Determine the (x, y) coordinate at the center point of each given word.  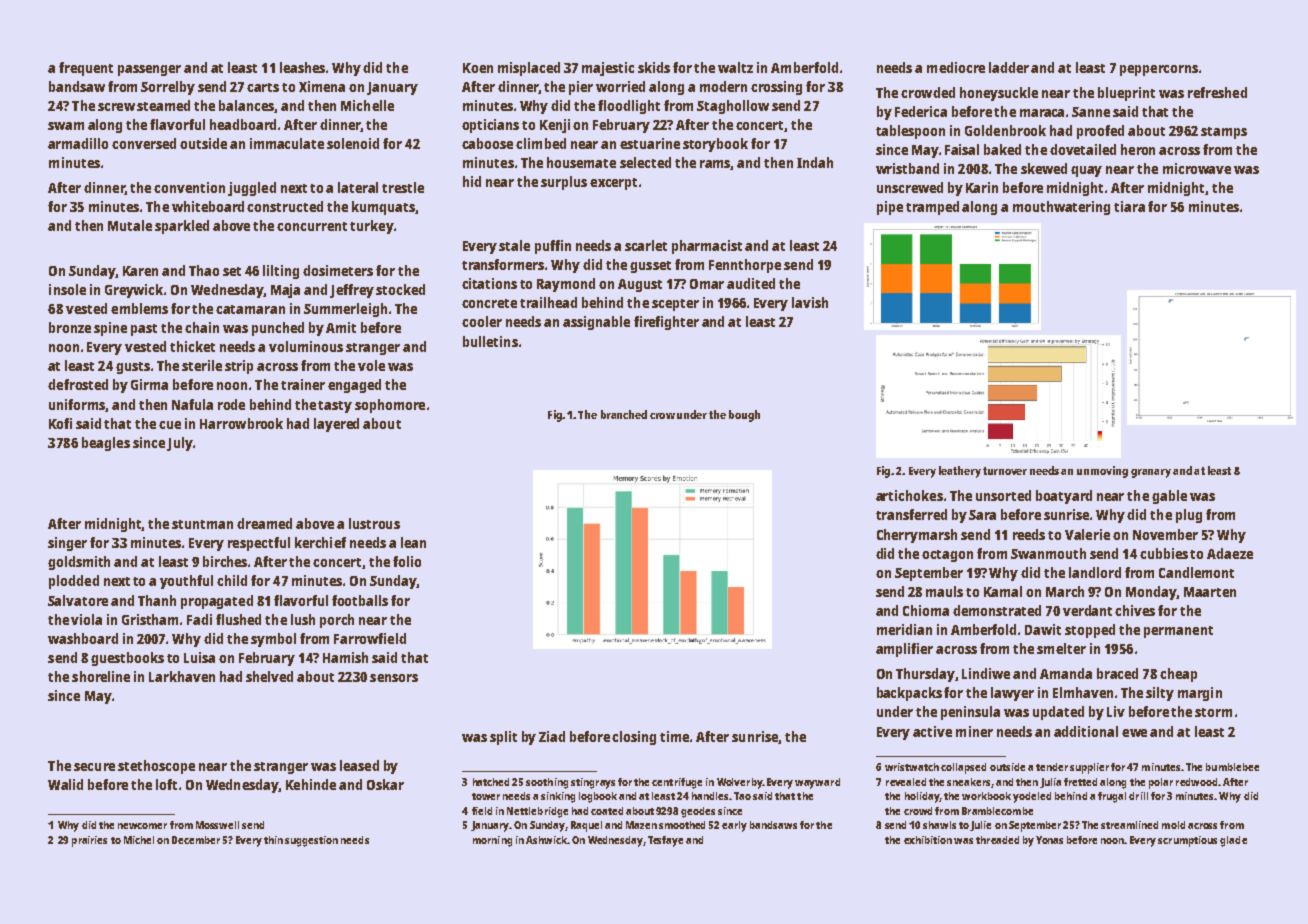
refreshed (1217, 92)
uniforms (77, 405)
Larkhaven (182, 676)
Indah (815, 162)
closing (634, 738)
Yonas (1049, 840)
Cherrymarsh (917, 536)
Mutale (130, 225)
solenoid (353, 143)
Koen (478, 68)
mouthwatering (1061, 208)
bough (744, 416)
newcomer (142, 826)
